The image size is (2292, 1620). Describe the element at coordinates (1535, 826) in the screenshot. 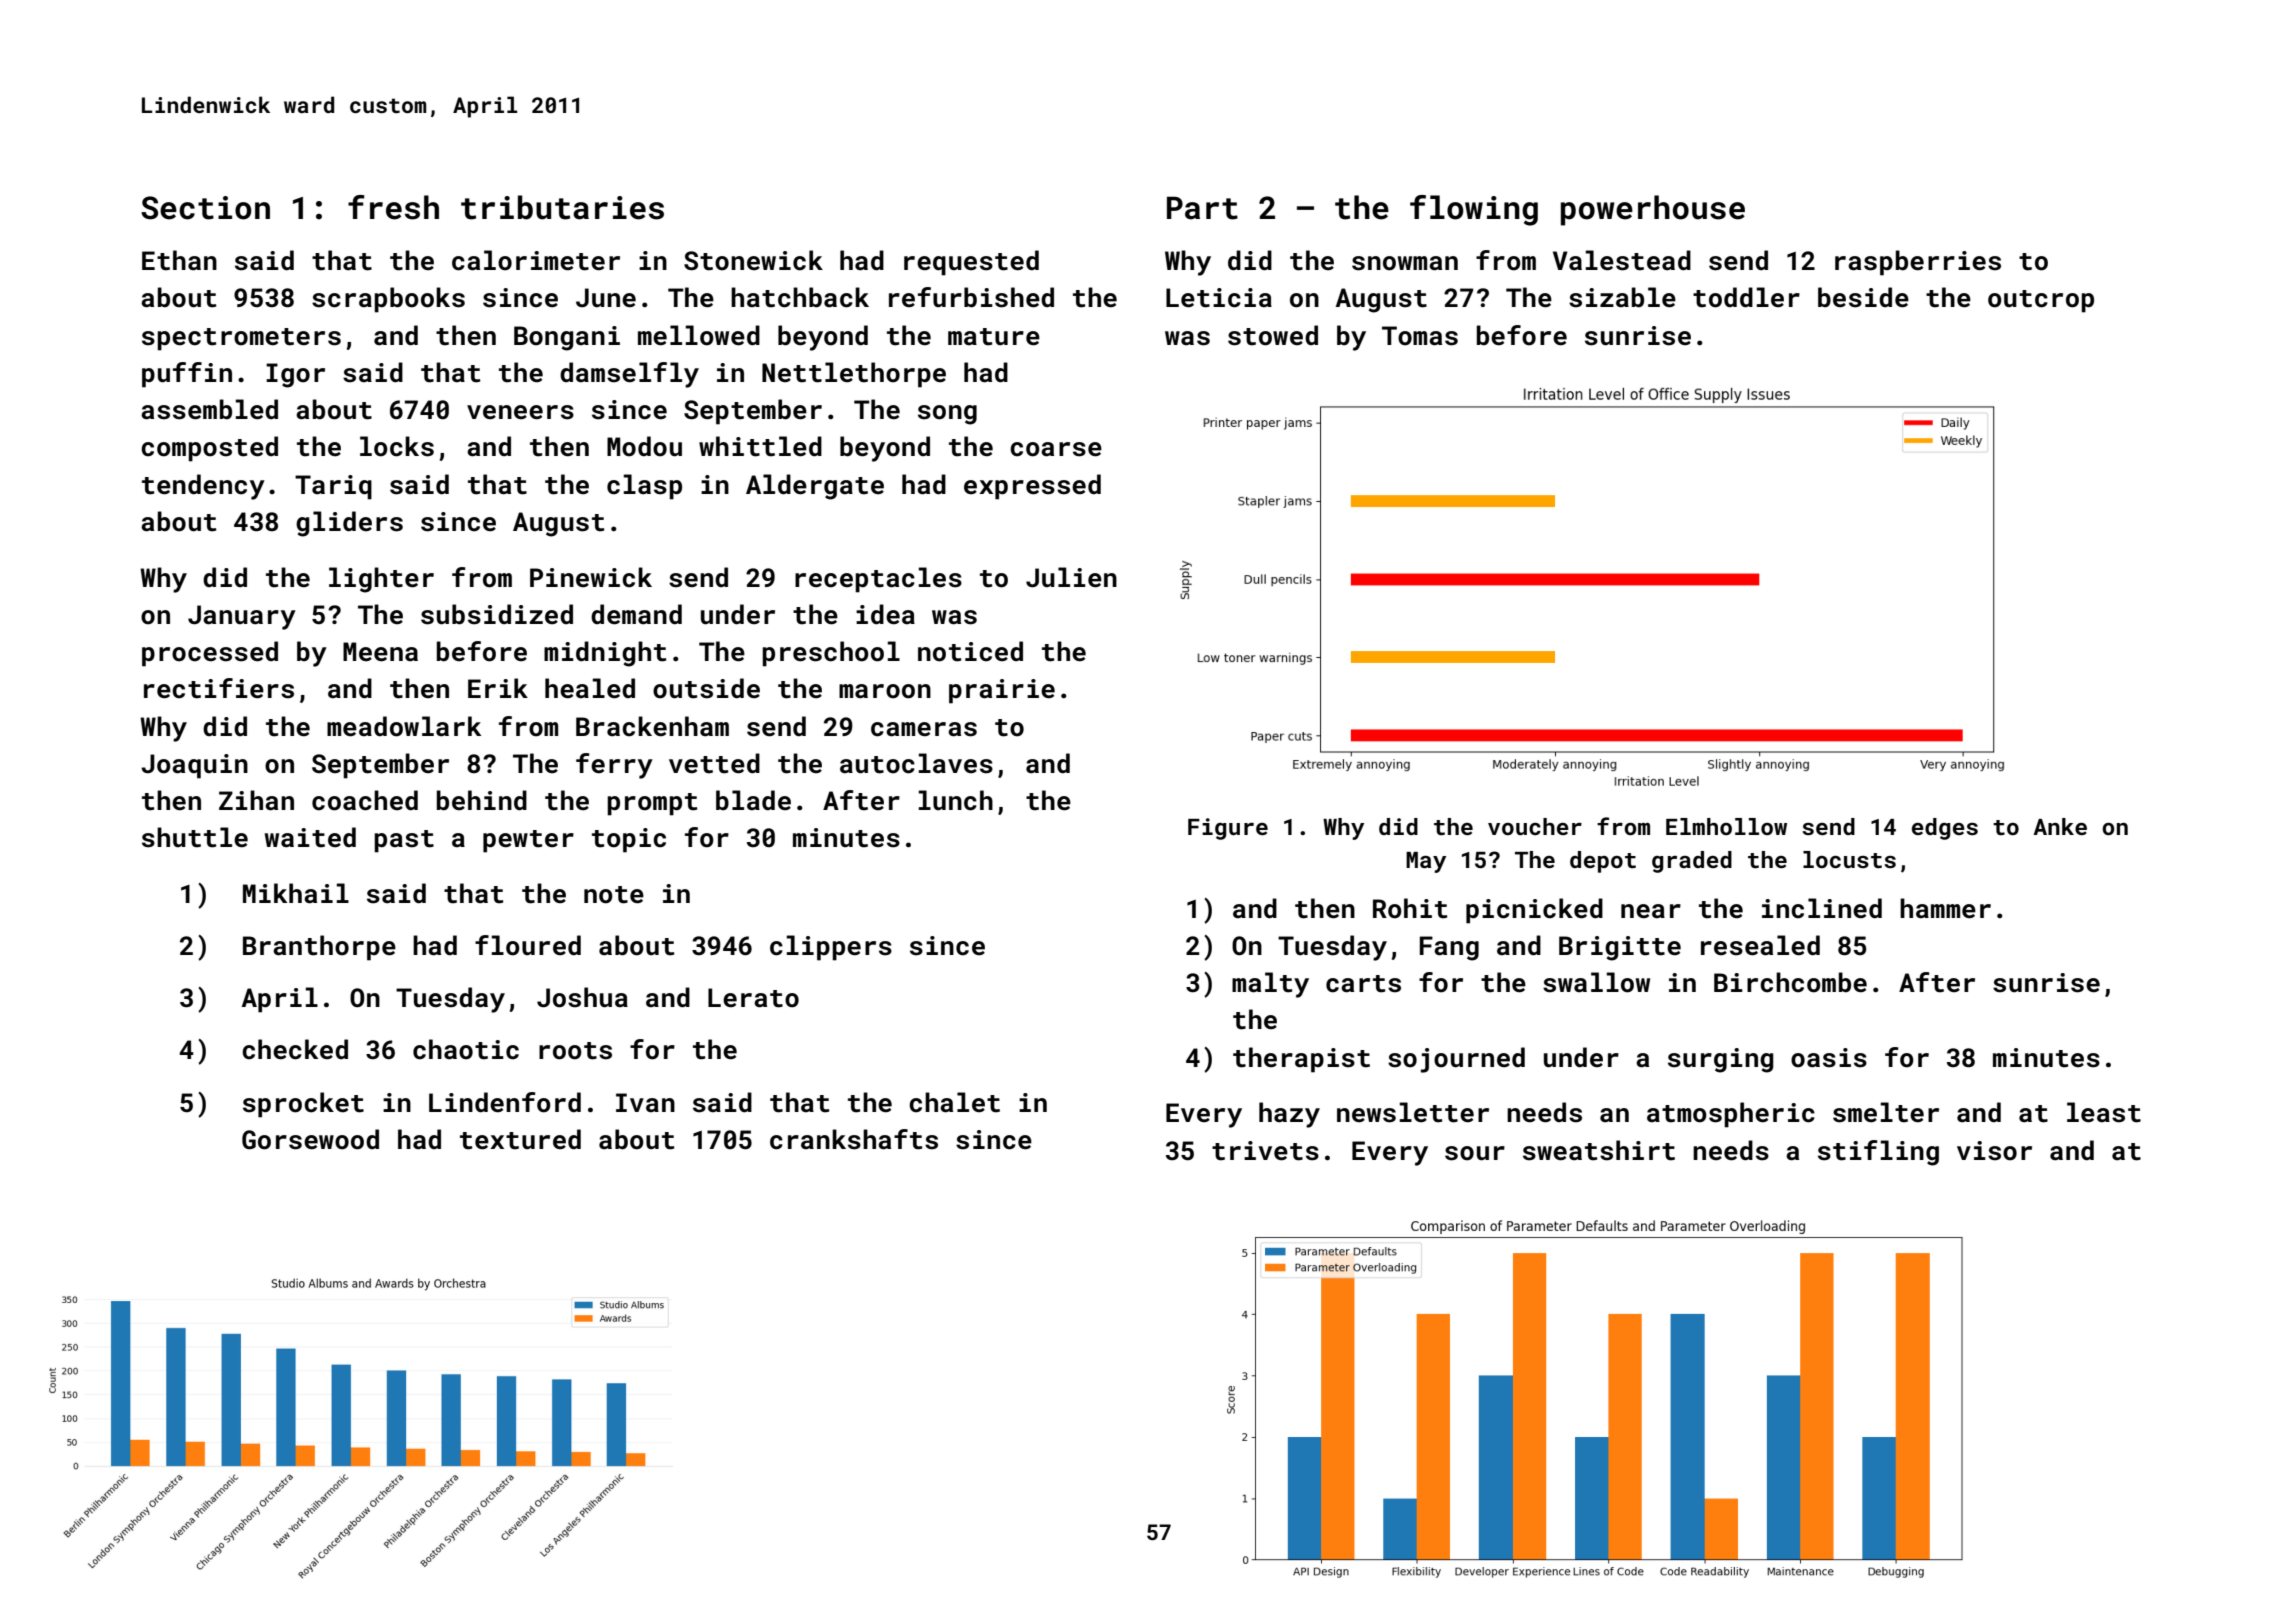

I see `voucher` at that location.
